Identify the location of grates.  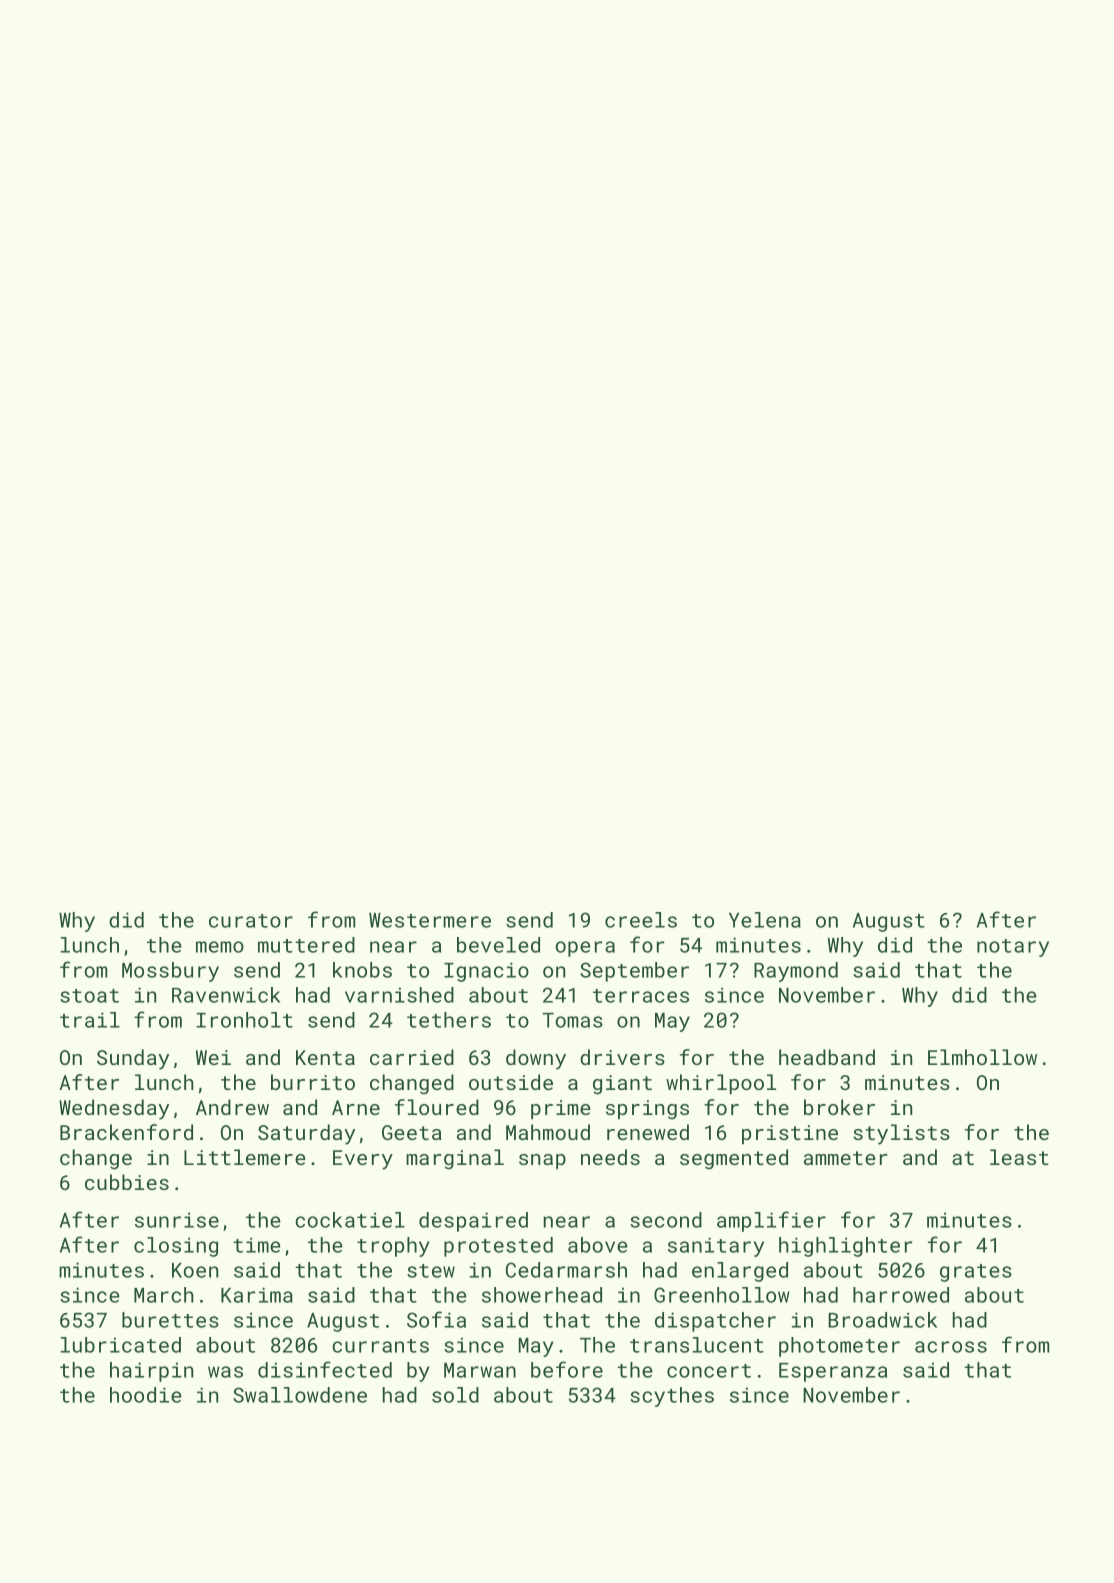
(976, 1273).
